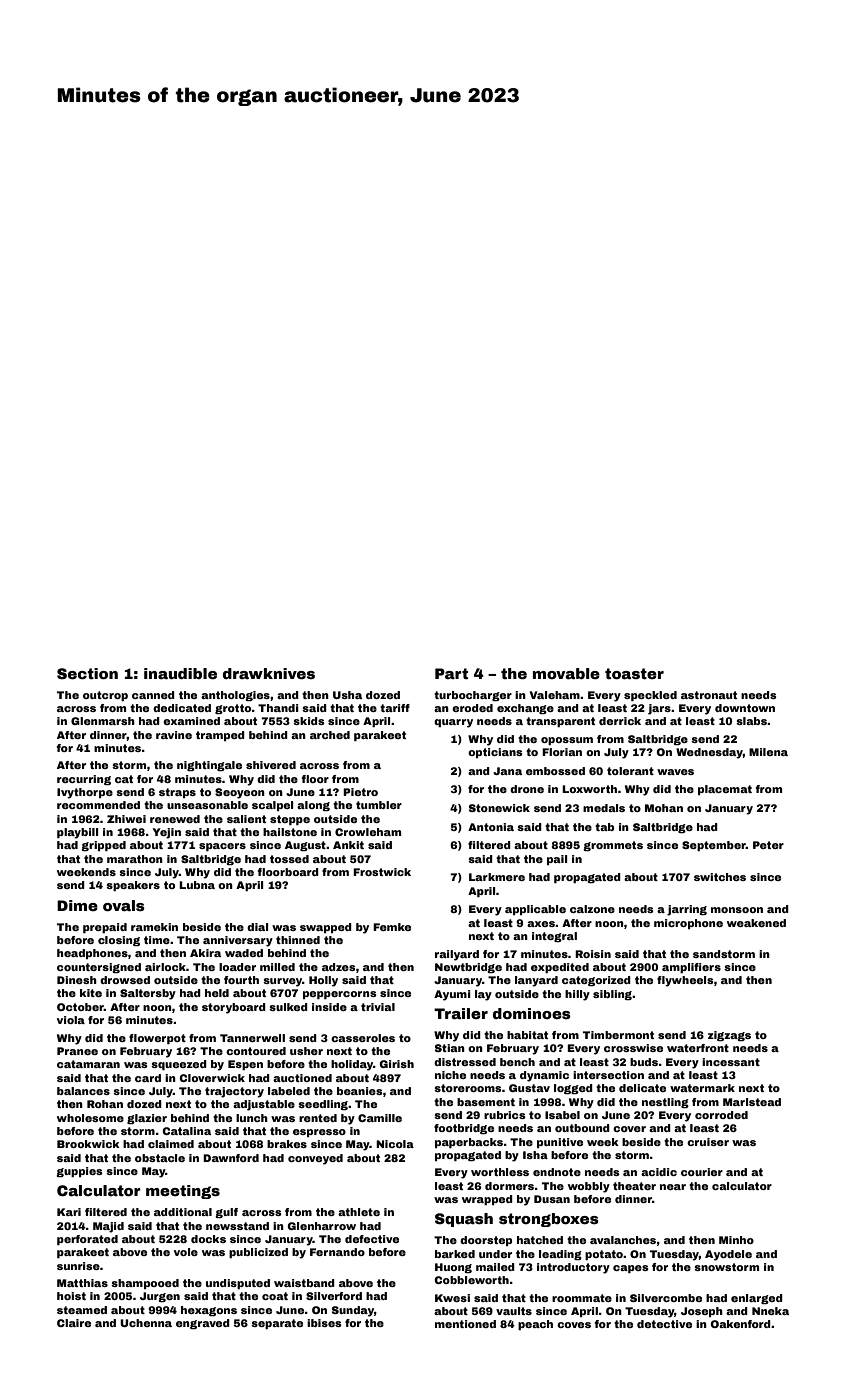 The height and width of the screenshot is (1400, 849). I want to click on Claire, so click(74, 1323).
